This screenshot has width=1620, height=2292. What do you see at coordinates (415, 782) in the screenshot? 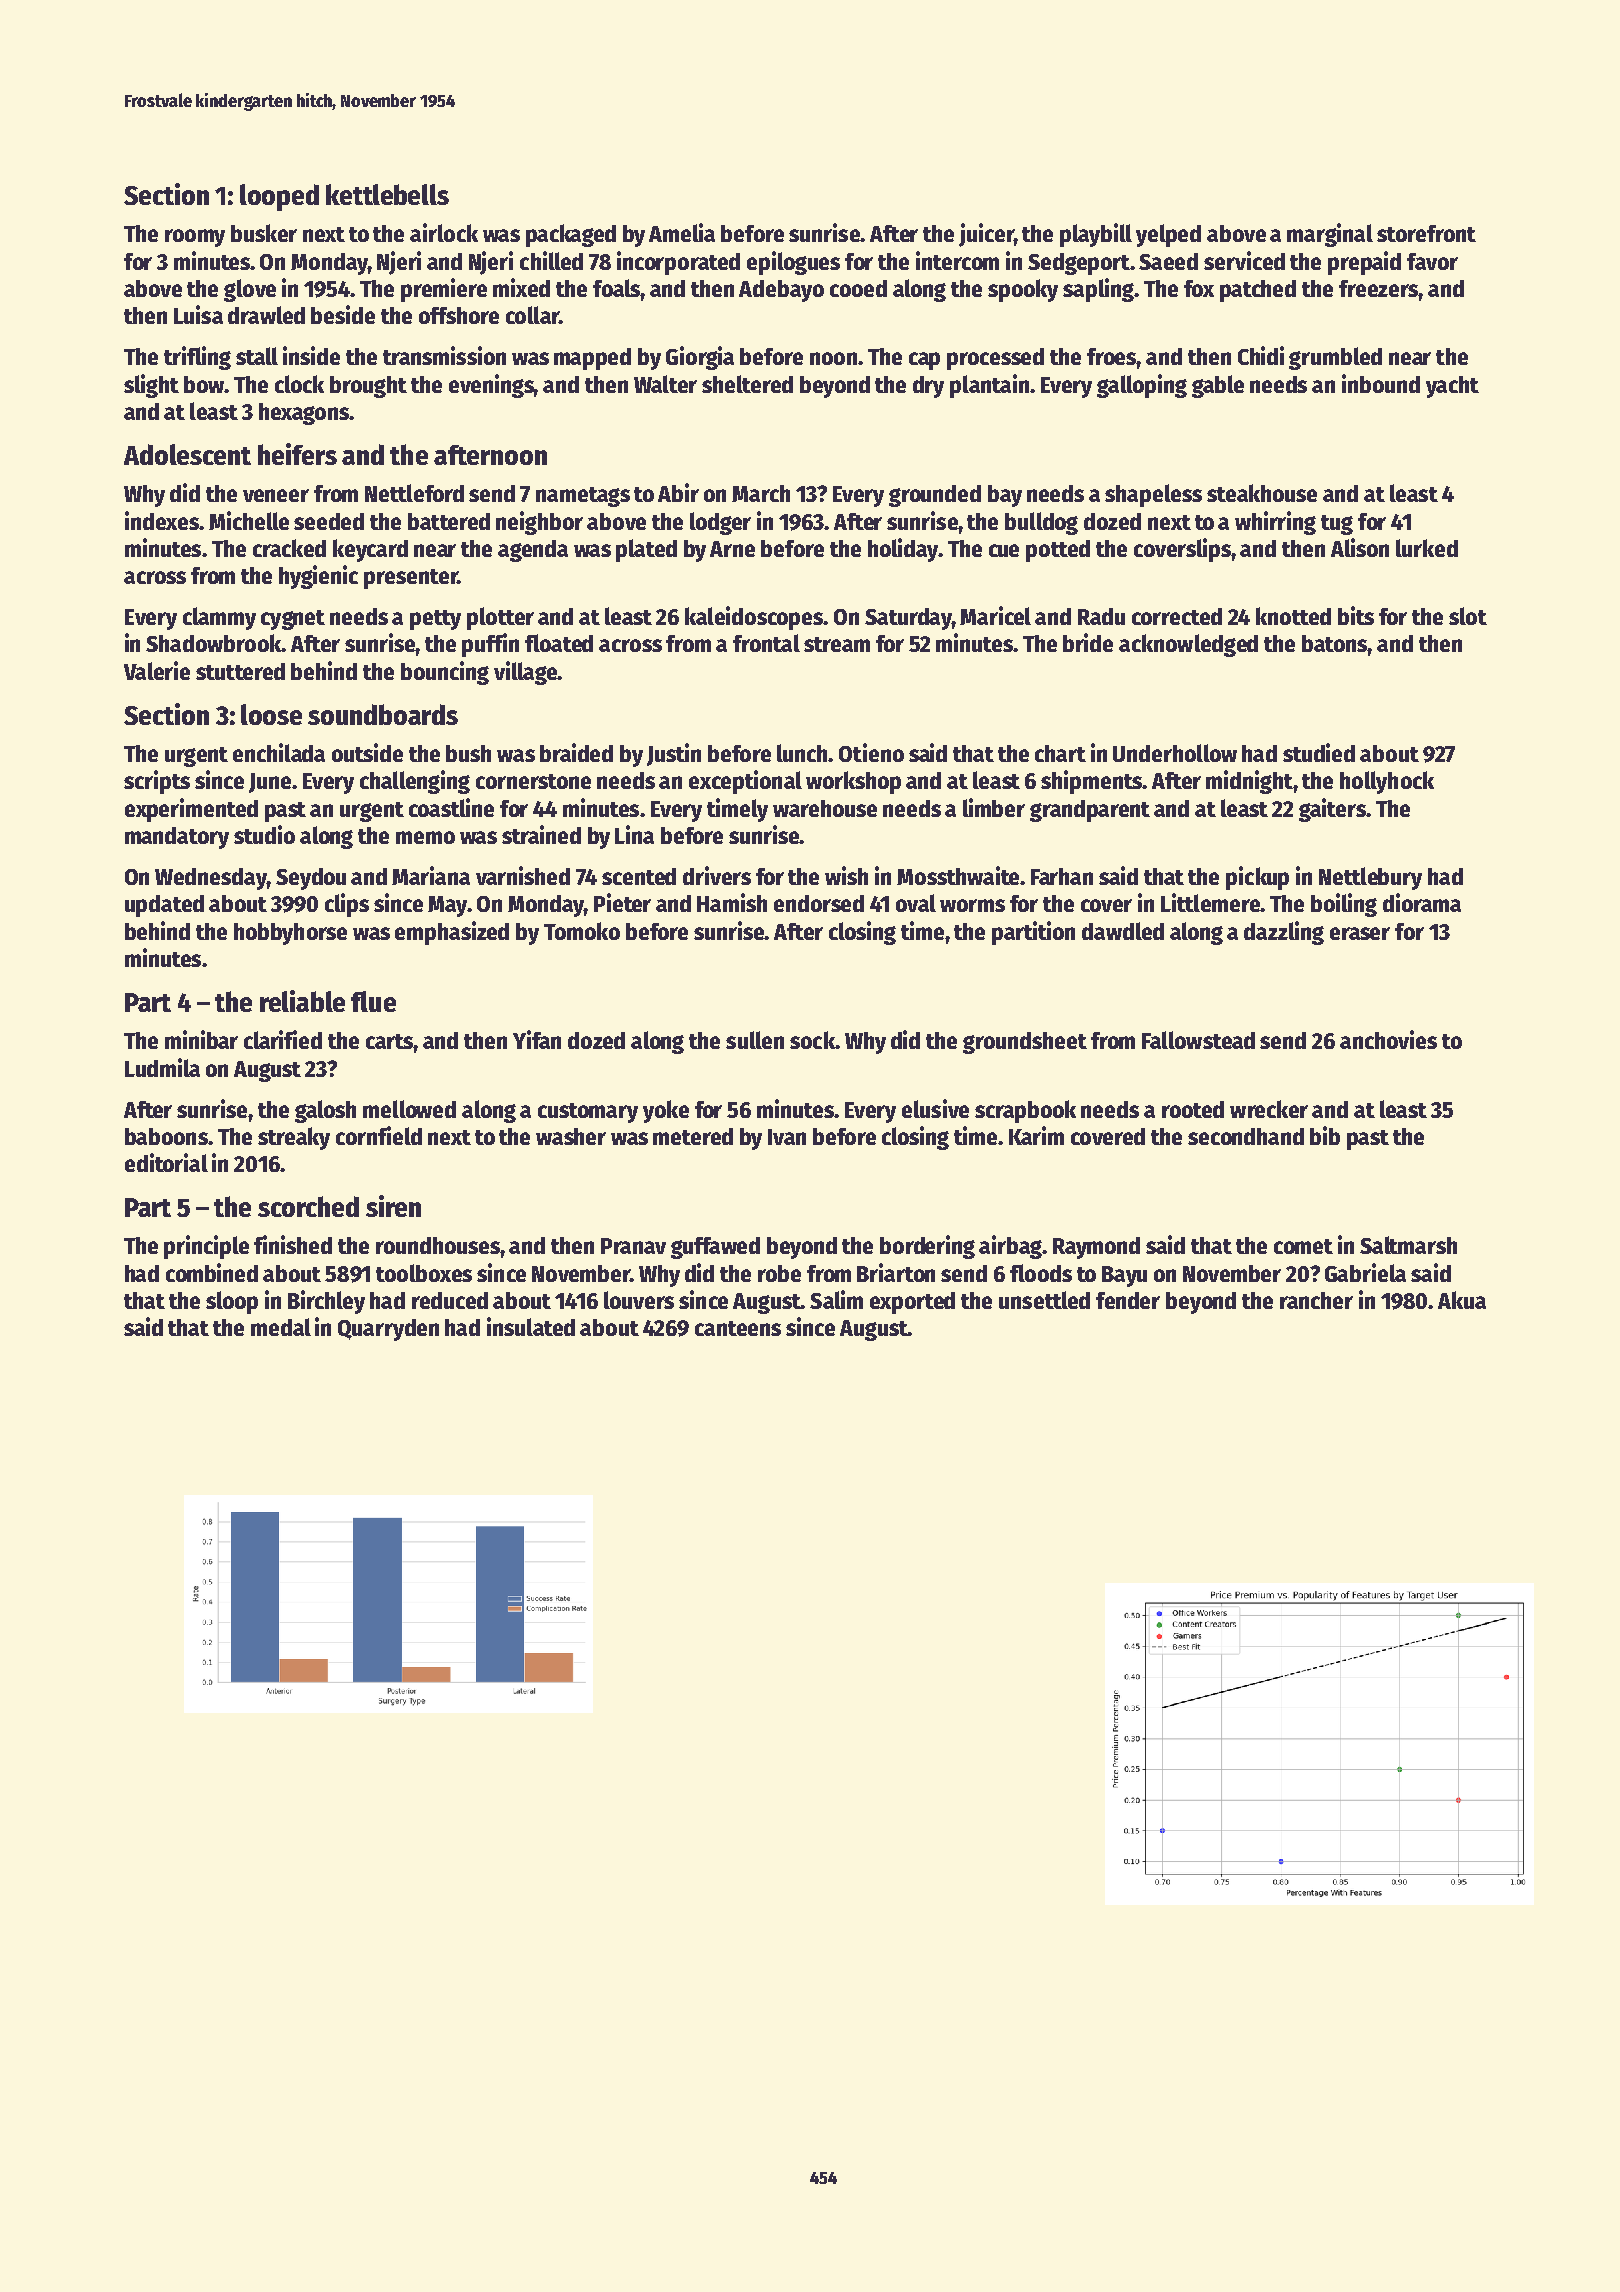
I see `challenging` at bounding box center [415, 782].
